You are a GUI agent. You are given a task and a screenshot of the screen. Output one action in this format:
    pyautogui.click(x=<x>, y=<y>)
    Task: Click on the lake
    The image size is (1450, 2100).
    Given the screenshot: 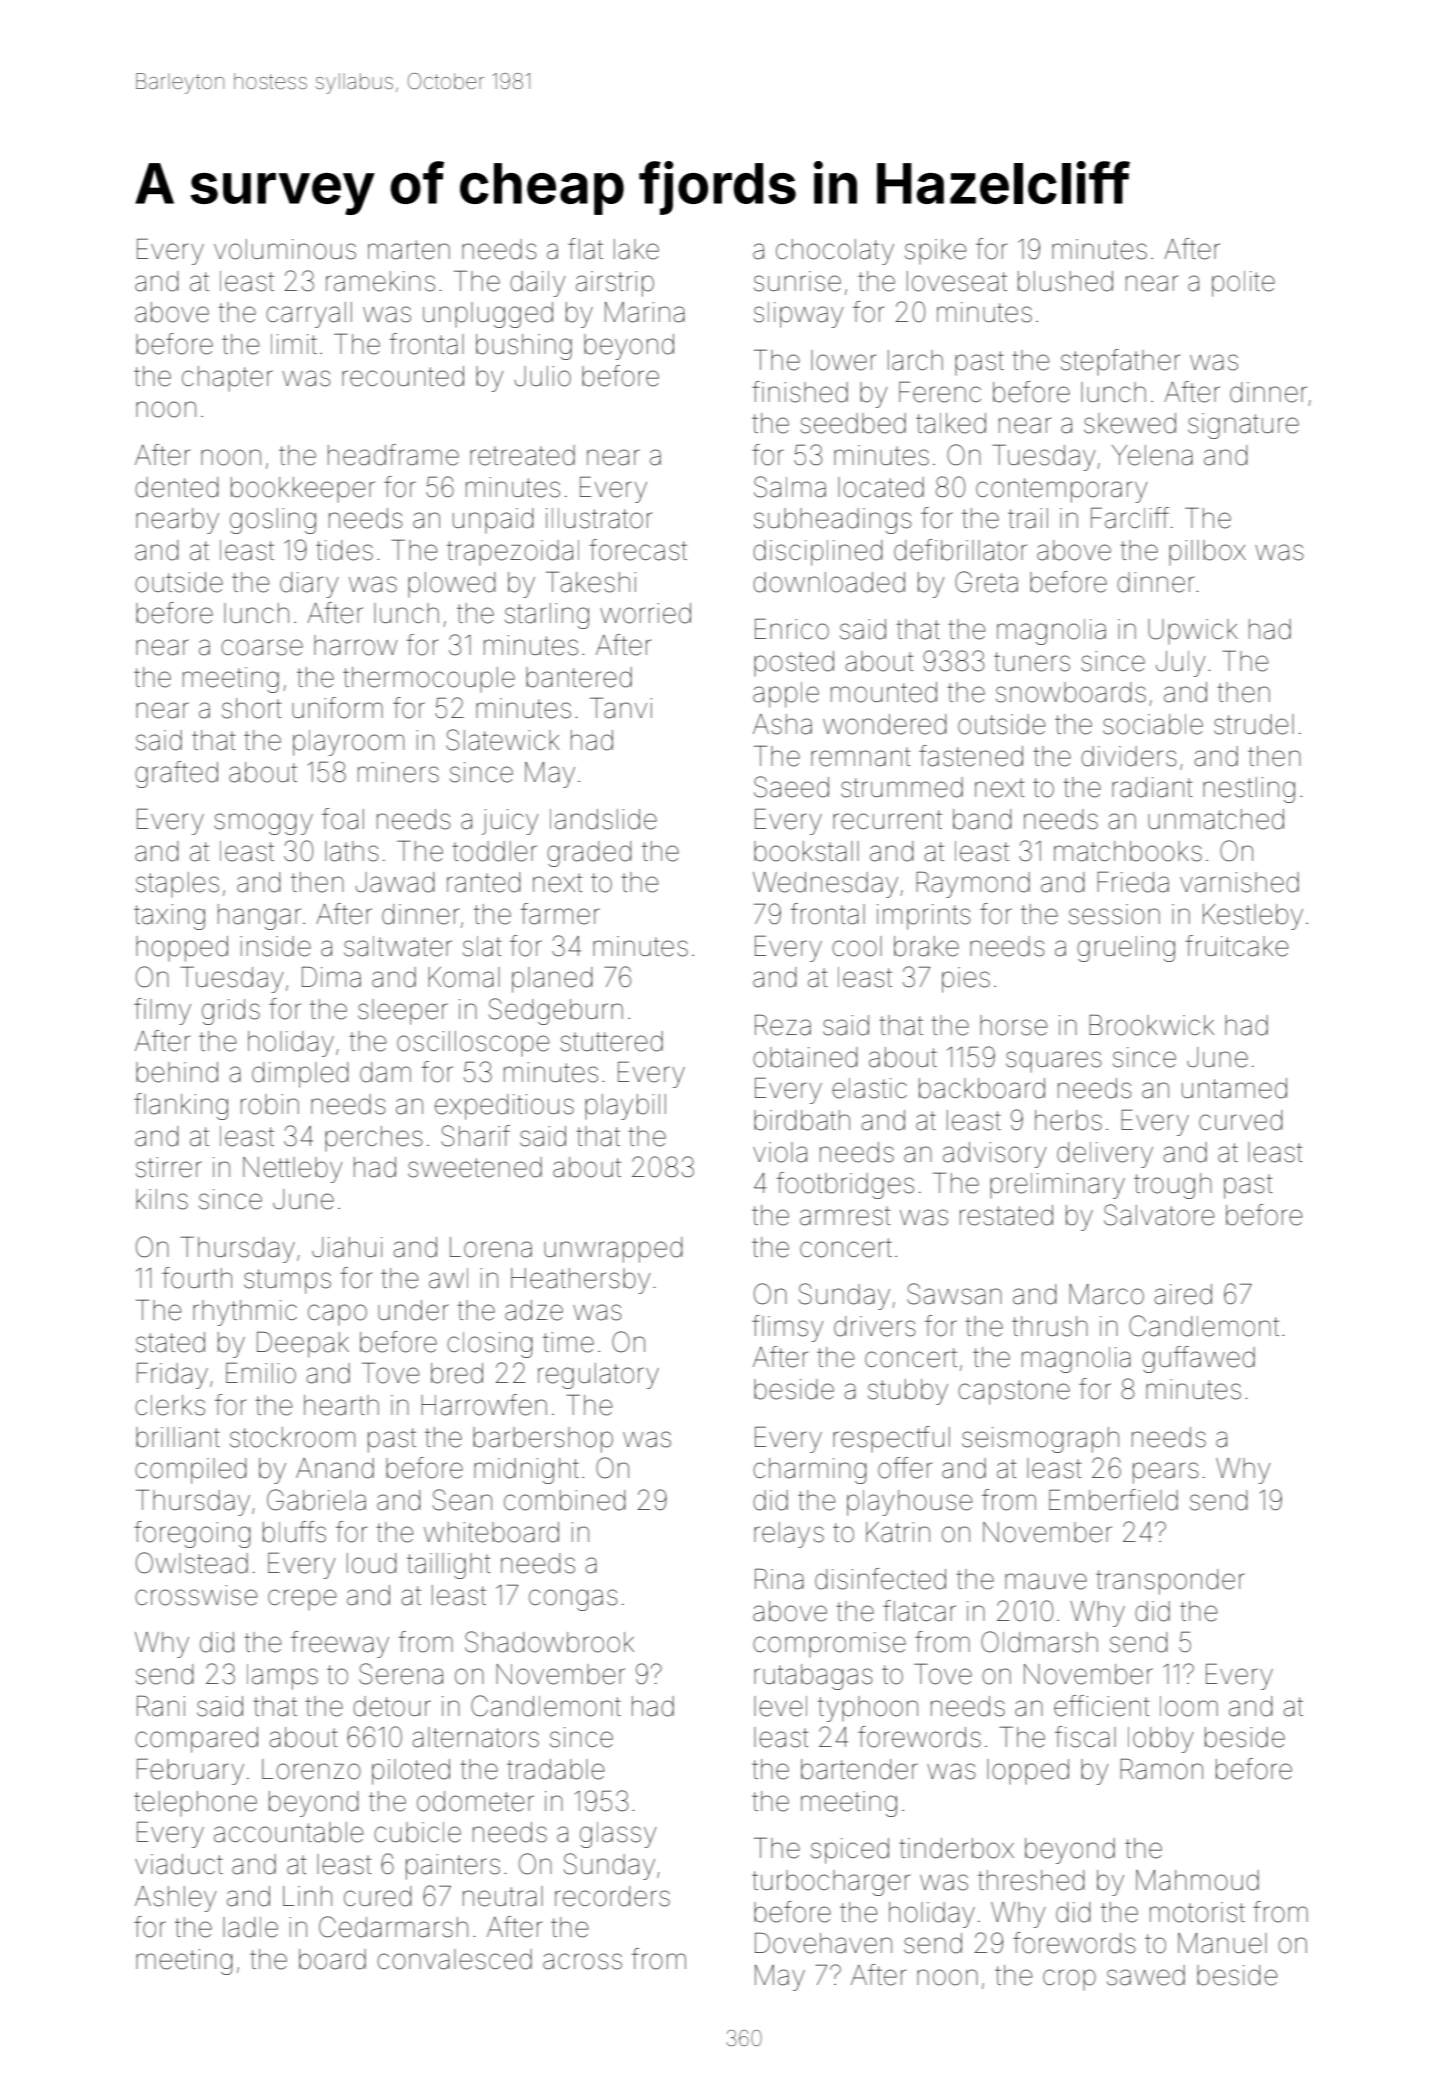 What is the action you would take?
    pyautogui.click(x=636, y=249)
